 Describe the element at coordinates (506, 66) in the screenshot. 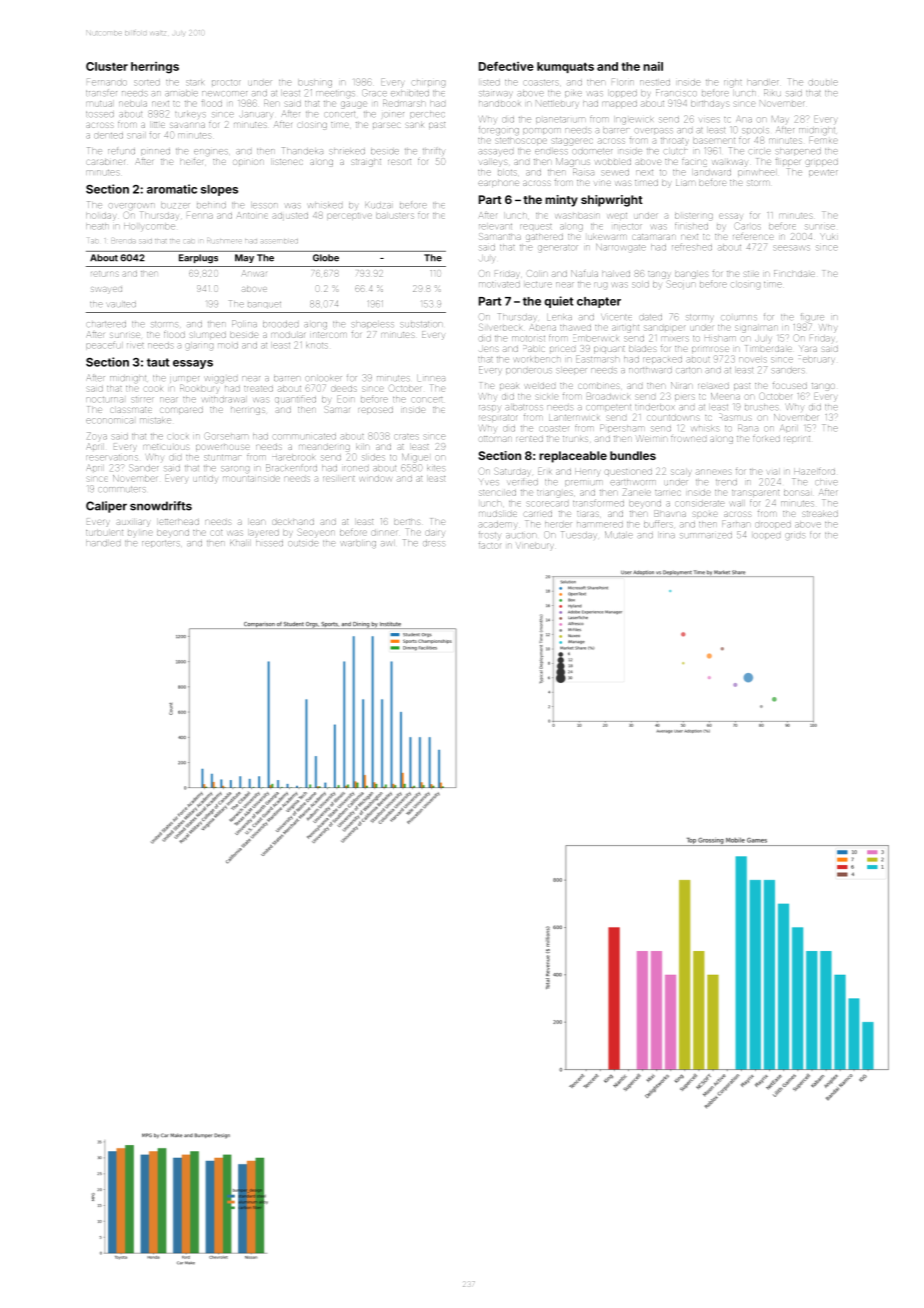

I see `Defective` at that location.
